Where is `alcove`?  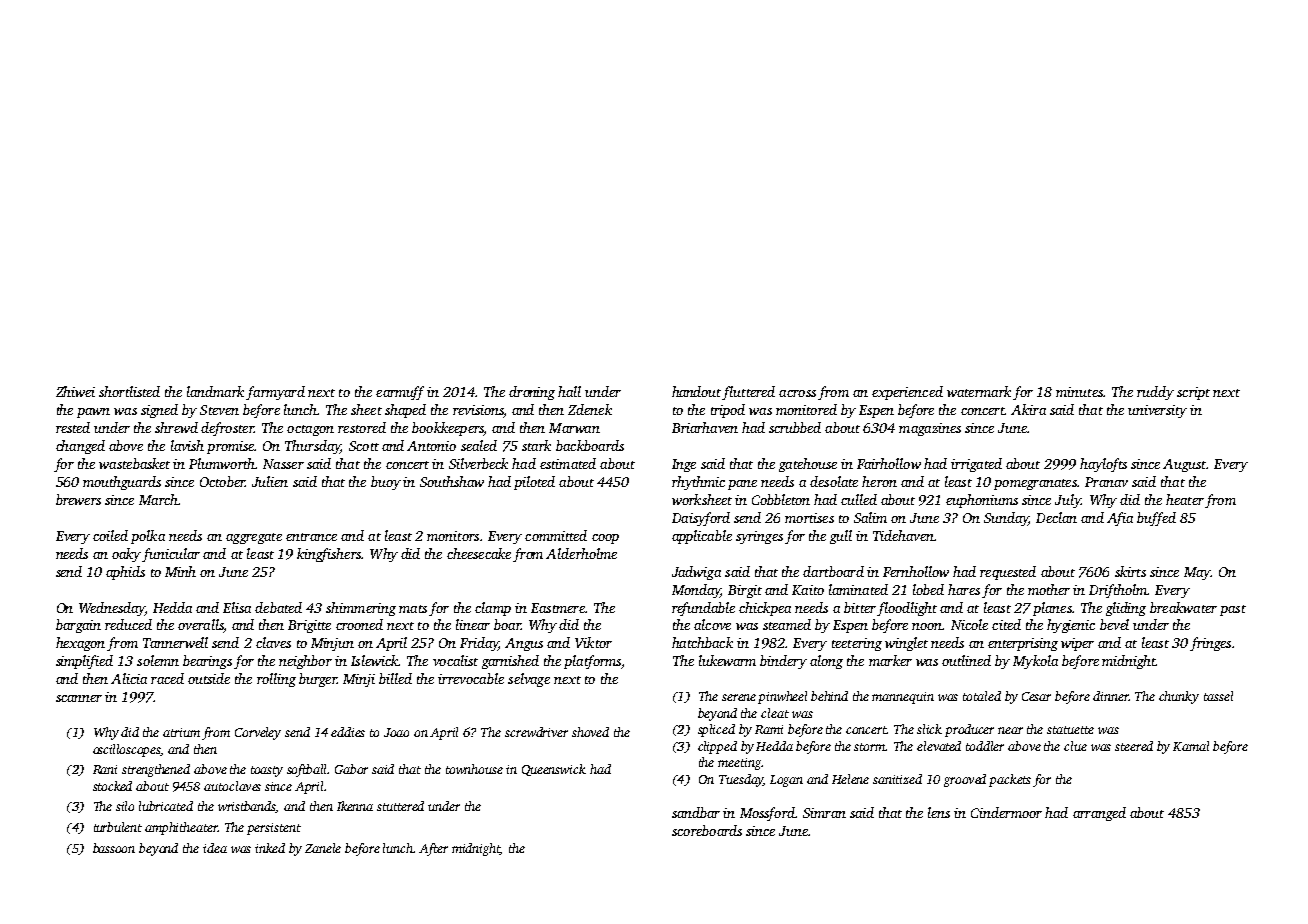
alcove is located at coordinates (712, 624).
